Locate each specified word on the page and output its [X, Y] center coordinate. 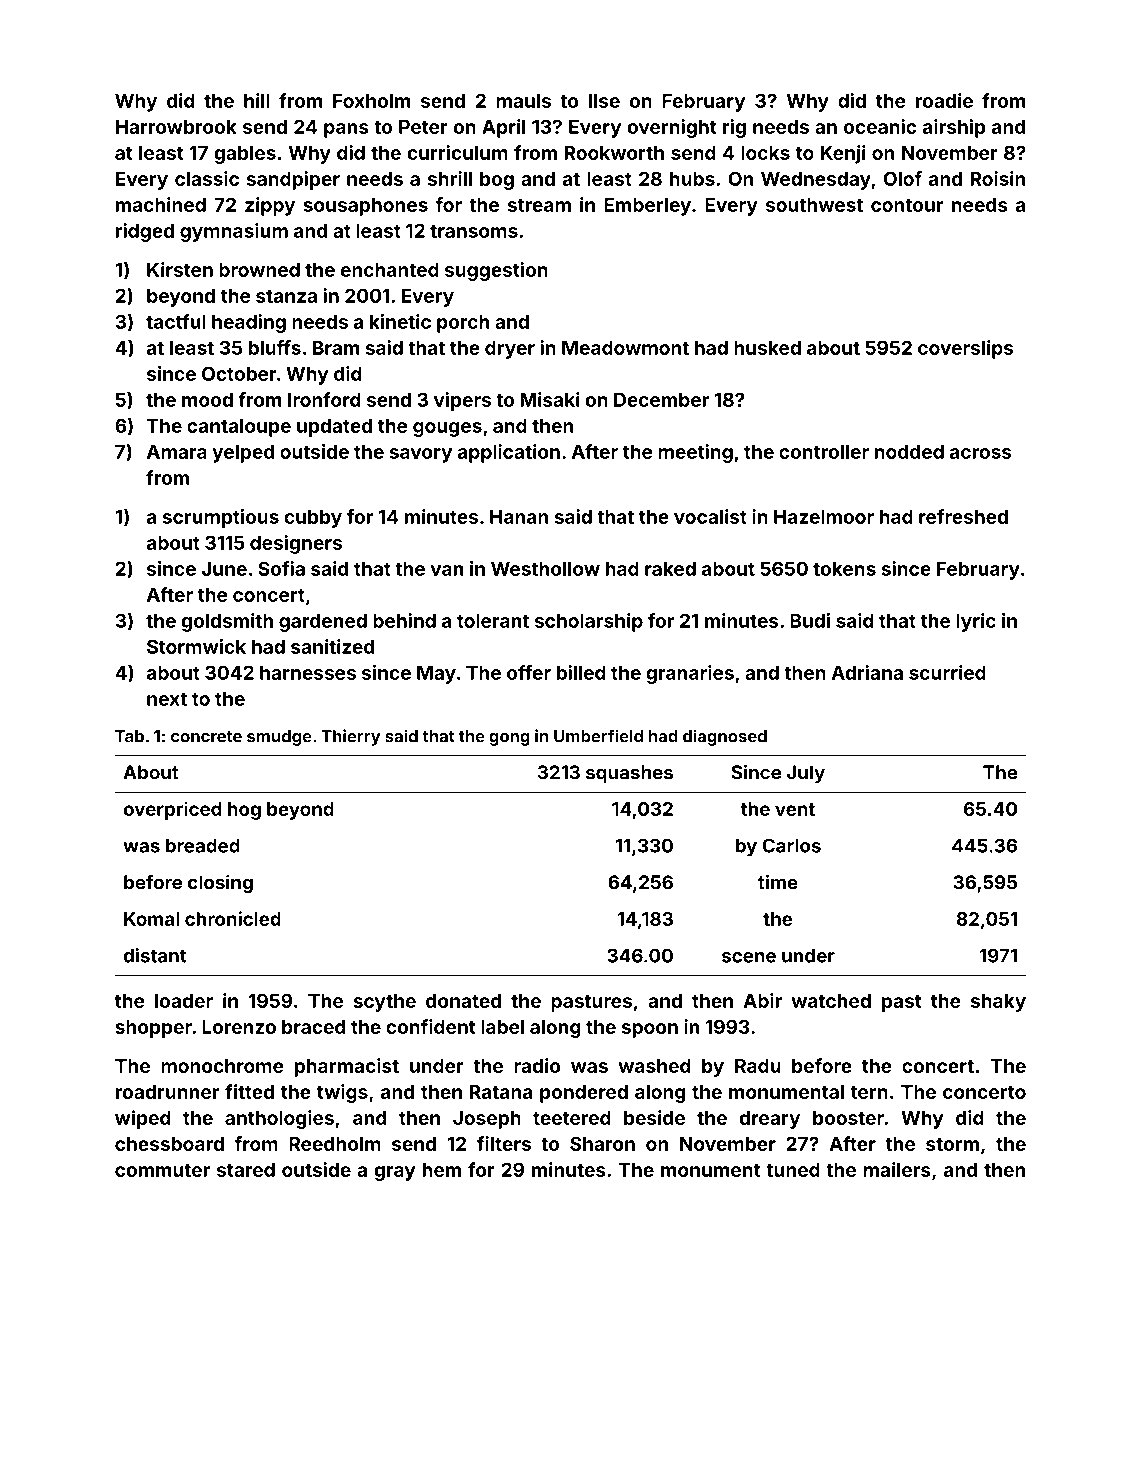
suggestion [496, 271]
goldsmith [227, 622]
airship [954, 128]
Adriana [867, 672]
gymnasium [234, 232]
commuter [162, 1170]
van [447, 570]
